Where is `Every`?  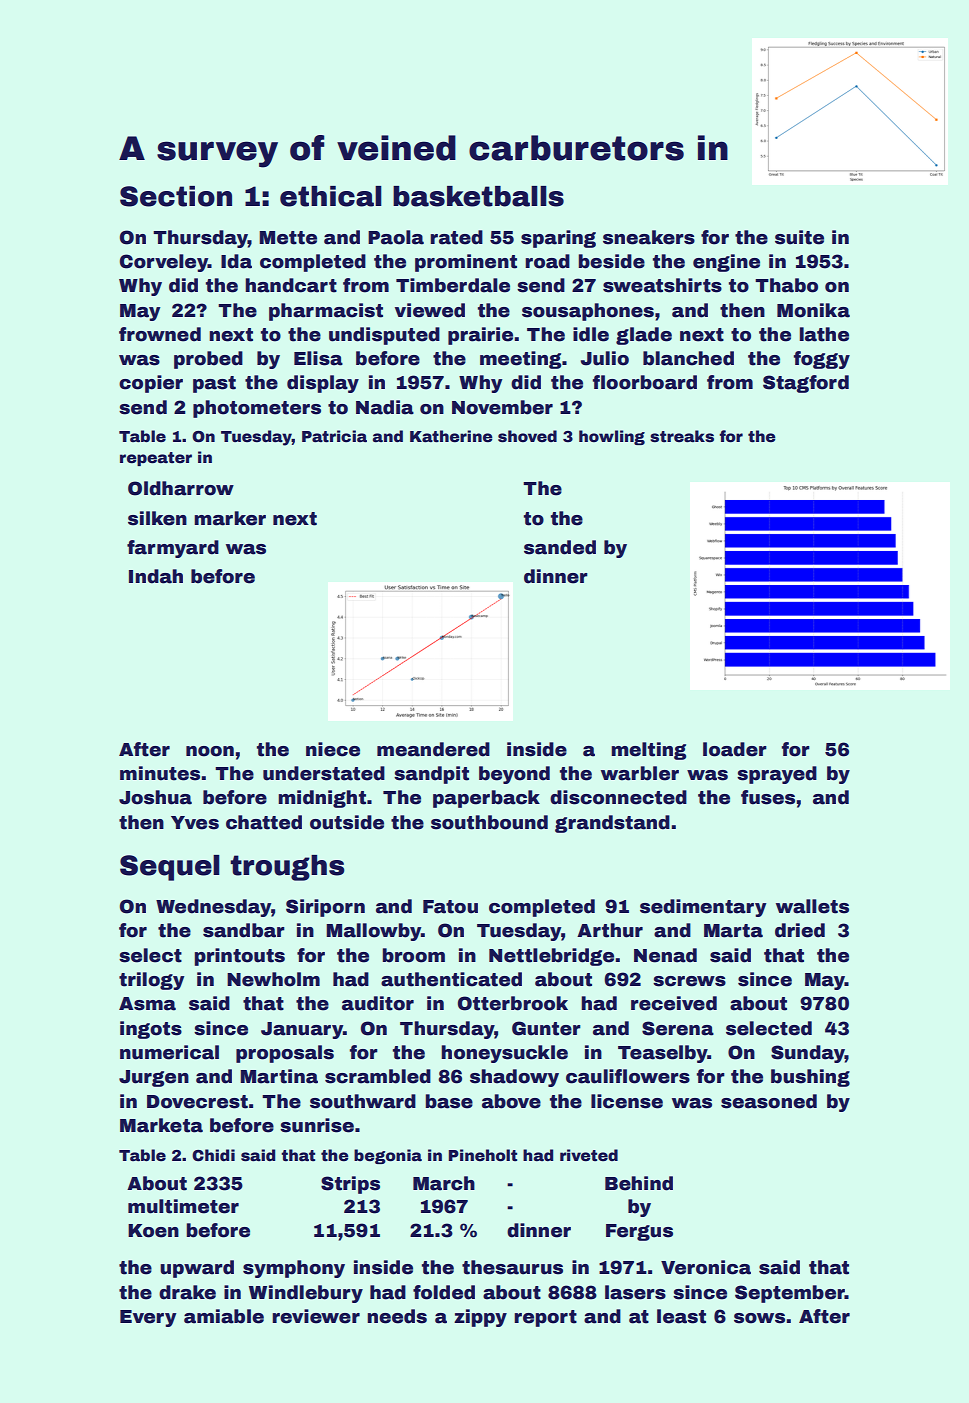 Every is located at coordinates (148, 1318).
